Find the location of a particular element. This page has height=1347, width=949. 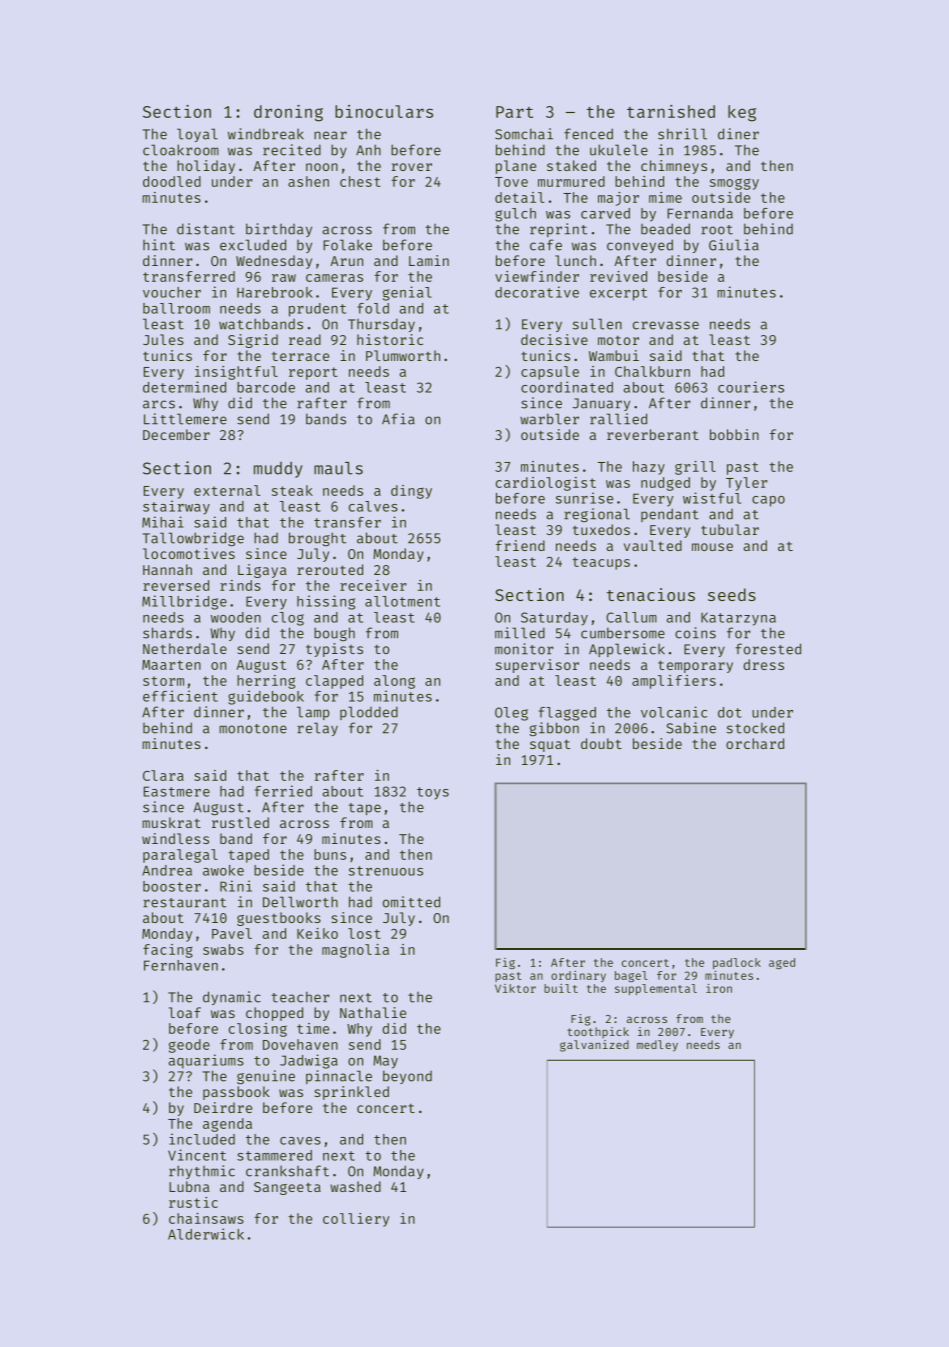

stocked is located at coordinates (755, 728).
